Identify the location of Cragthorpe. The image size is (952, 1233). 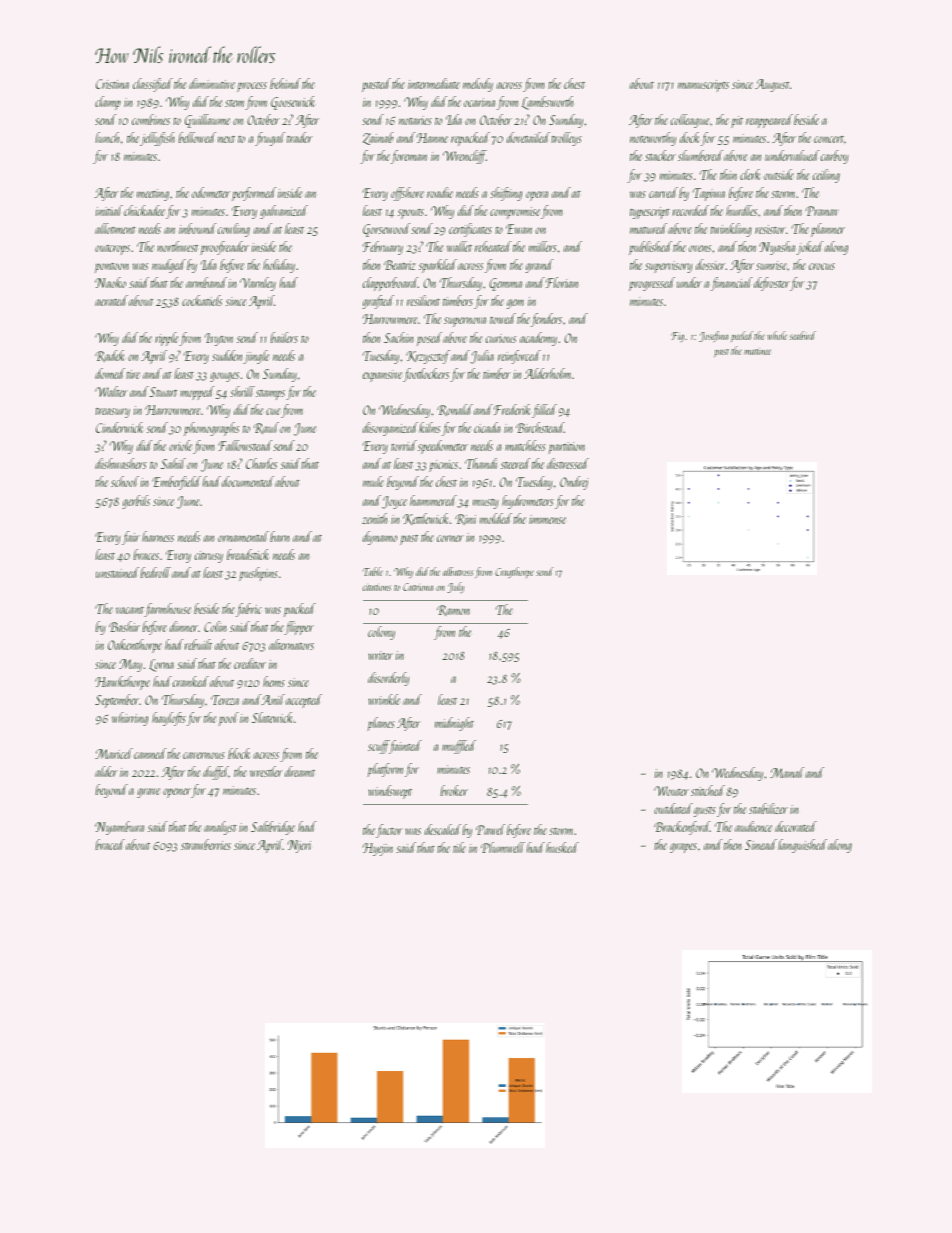
(514, 572).
